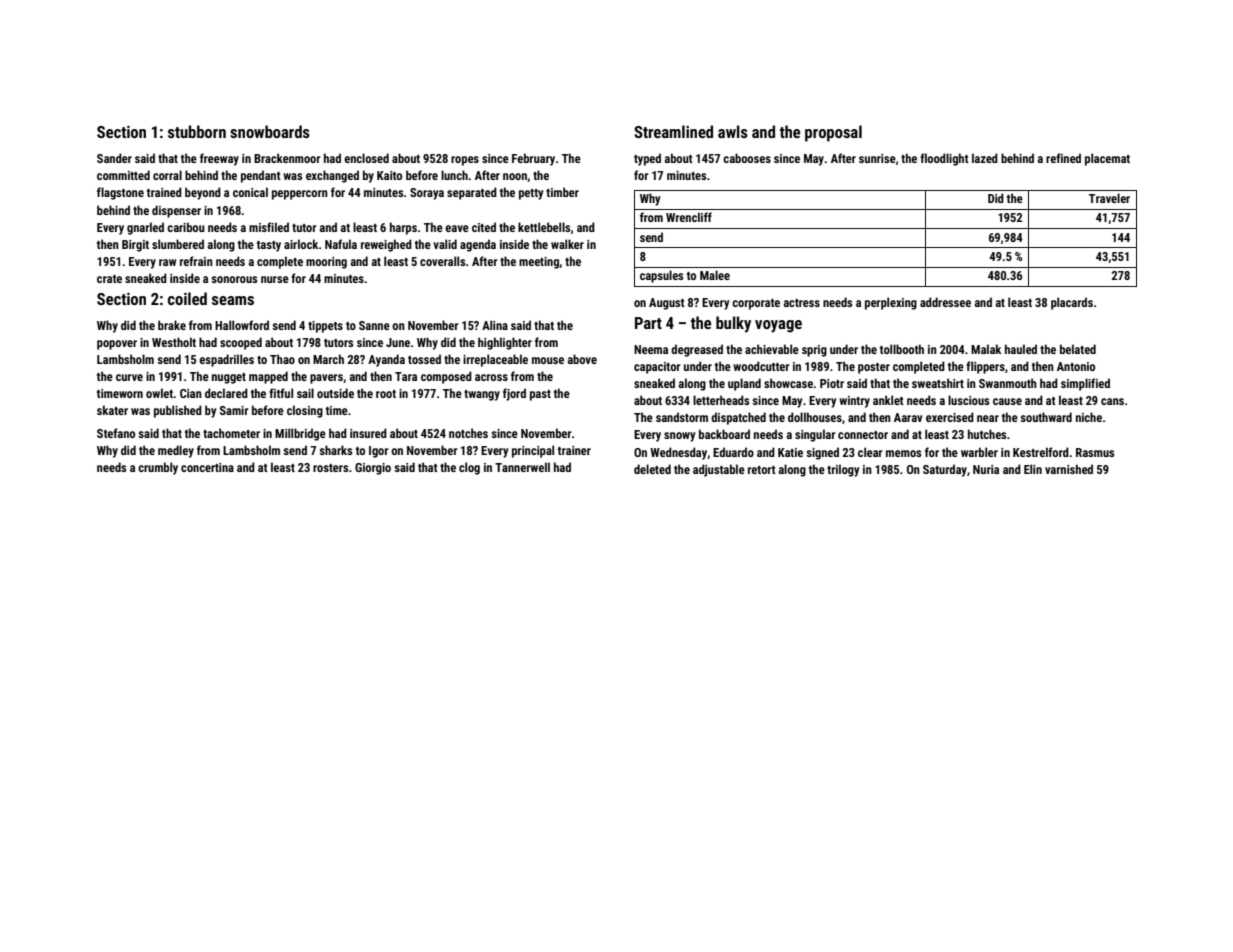  What do you see at coordinates (326, 263) in the page?
I see `mooring` at bounding box center [326, 263].
